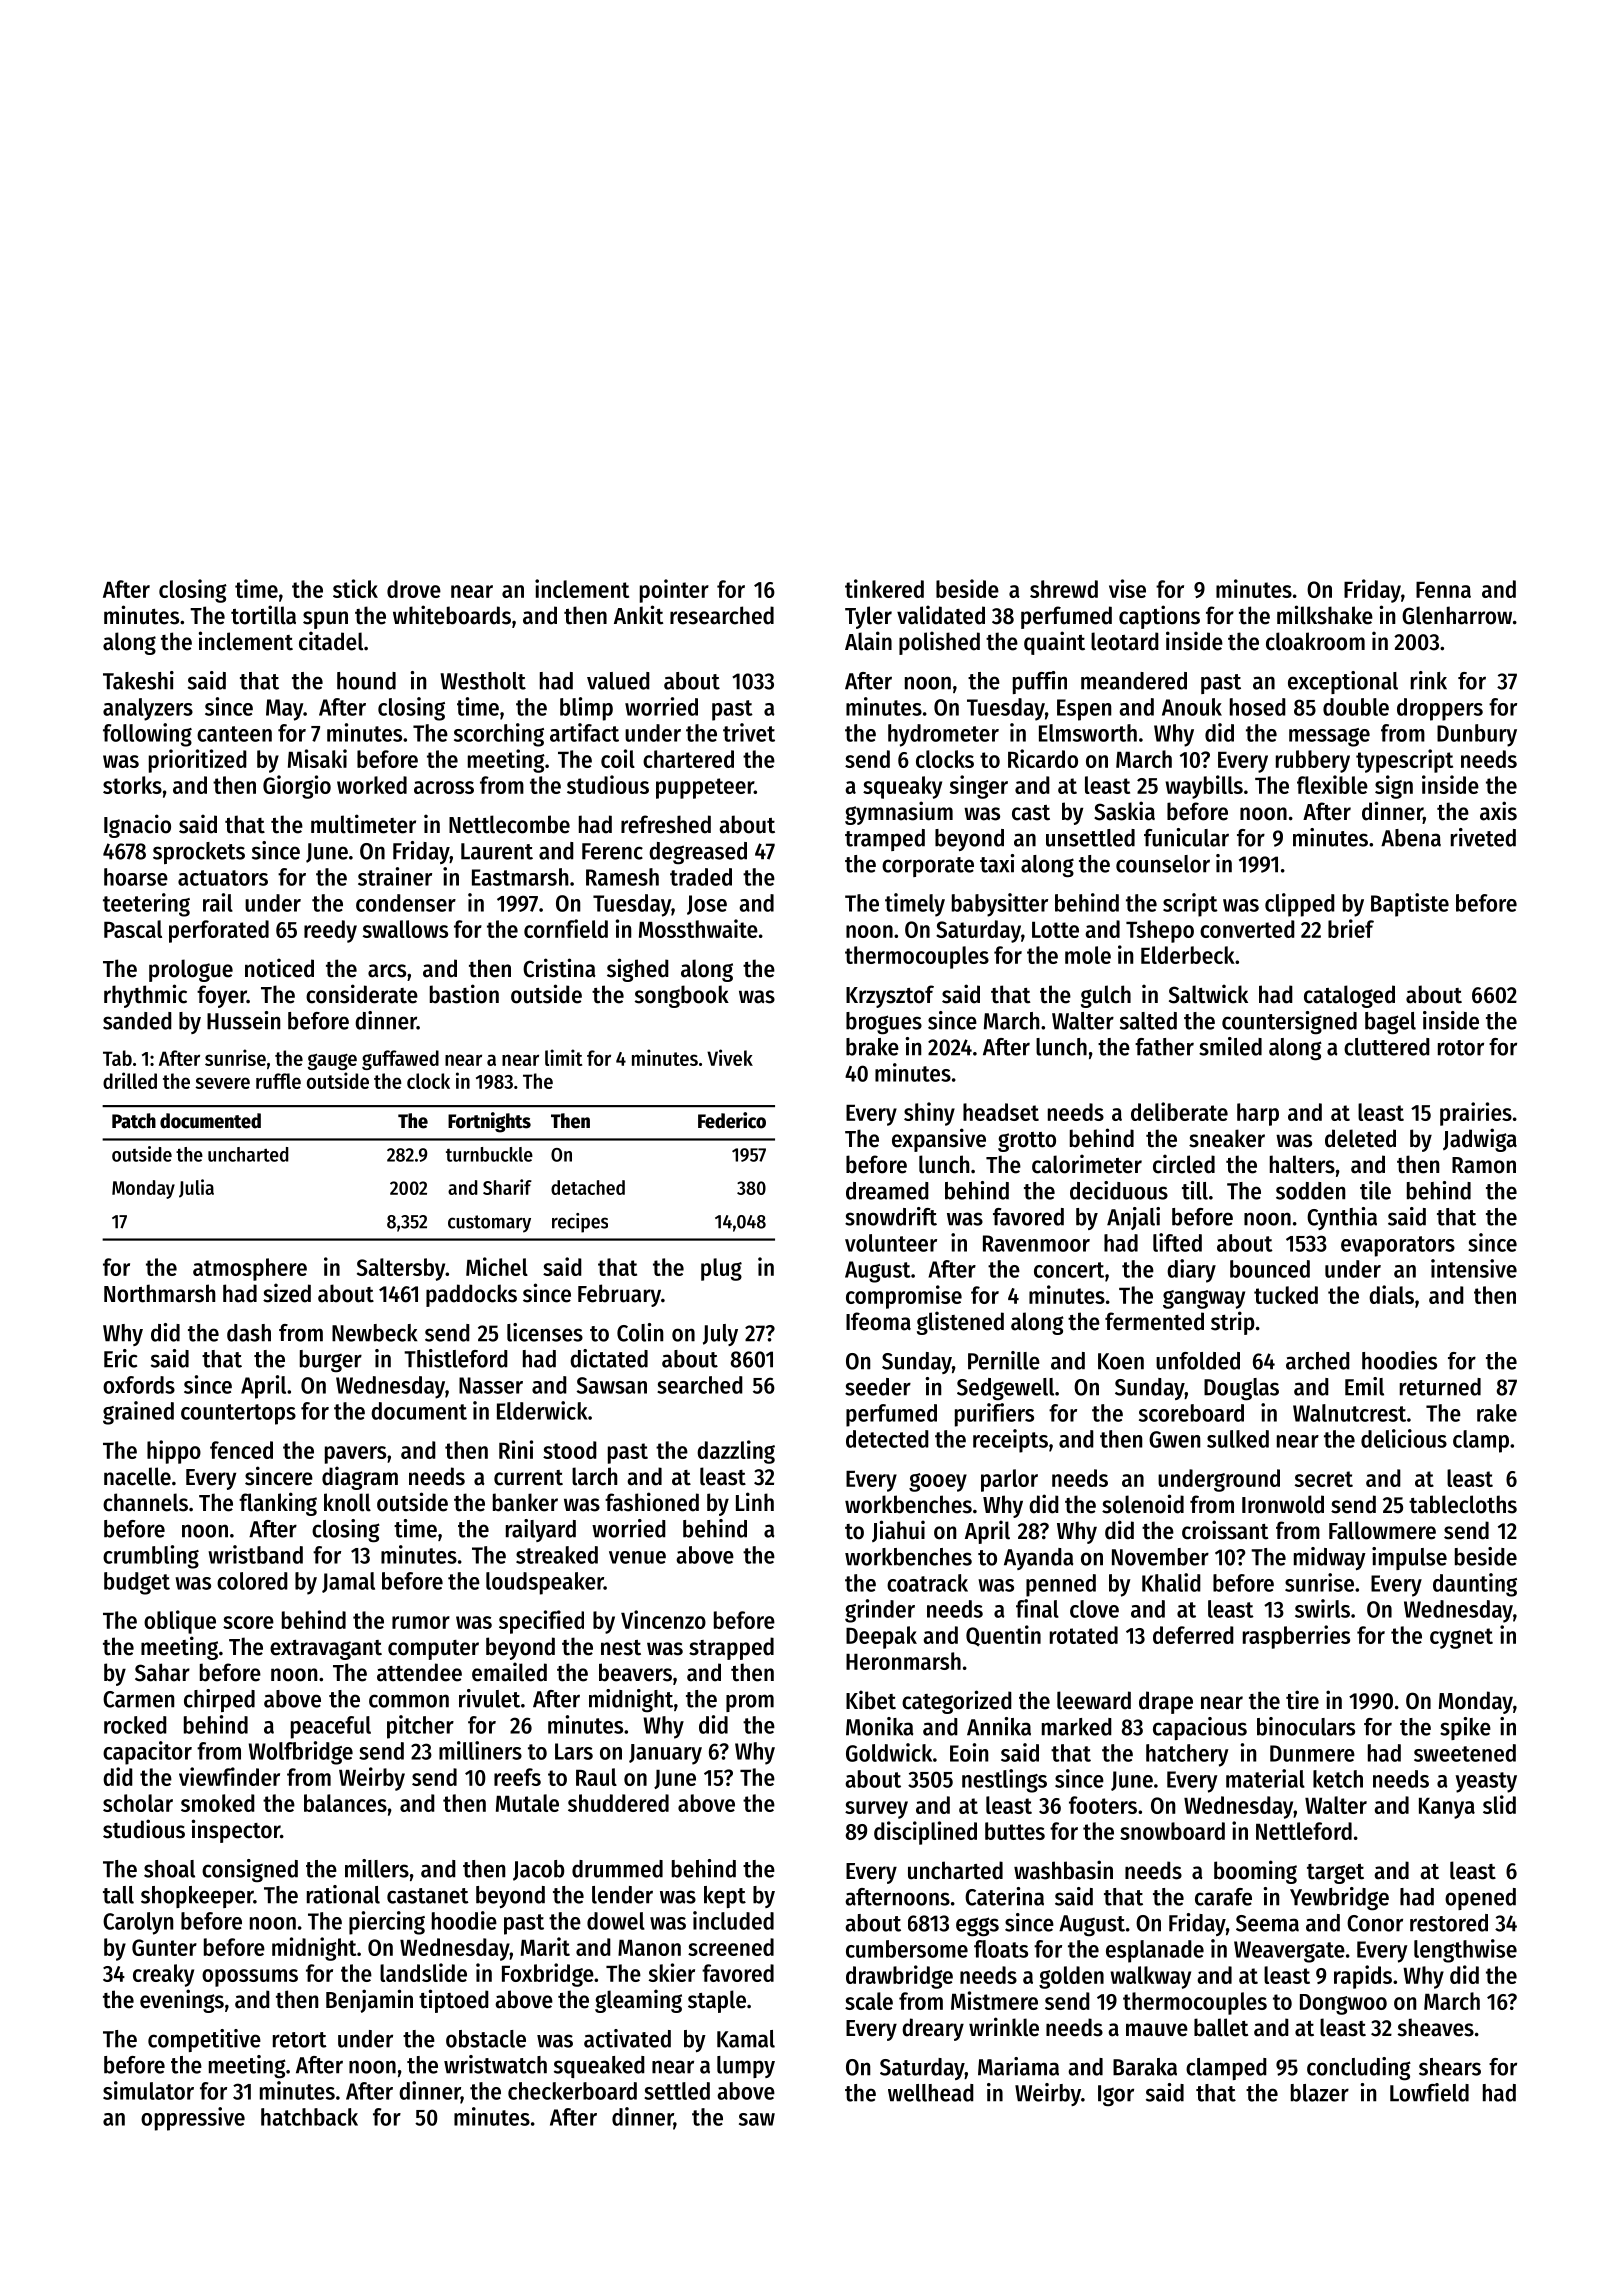 Image resolution: width=1620 pixels, height=2292 pixels. Describe the element at coordinates (899, 1977) in the screenshot. I see `drawbridge` at that location.
